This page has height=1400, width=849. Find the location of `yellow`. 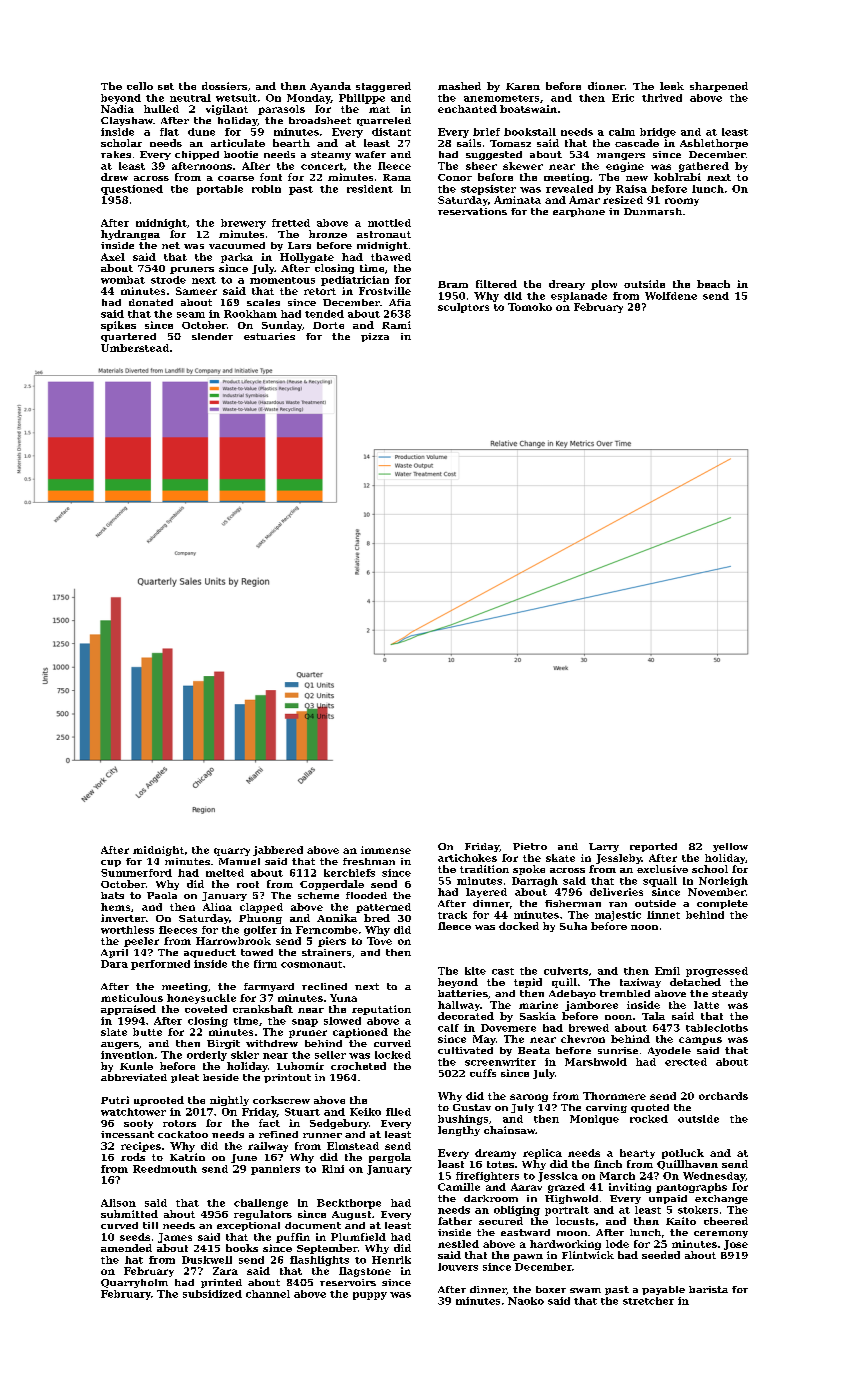

yellow is located at coordinates (730, 847).
